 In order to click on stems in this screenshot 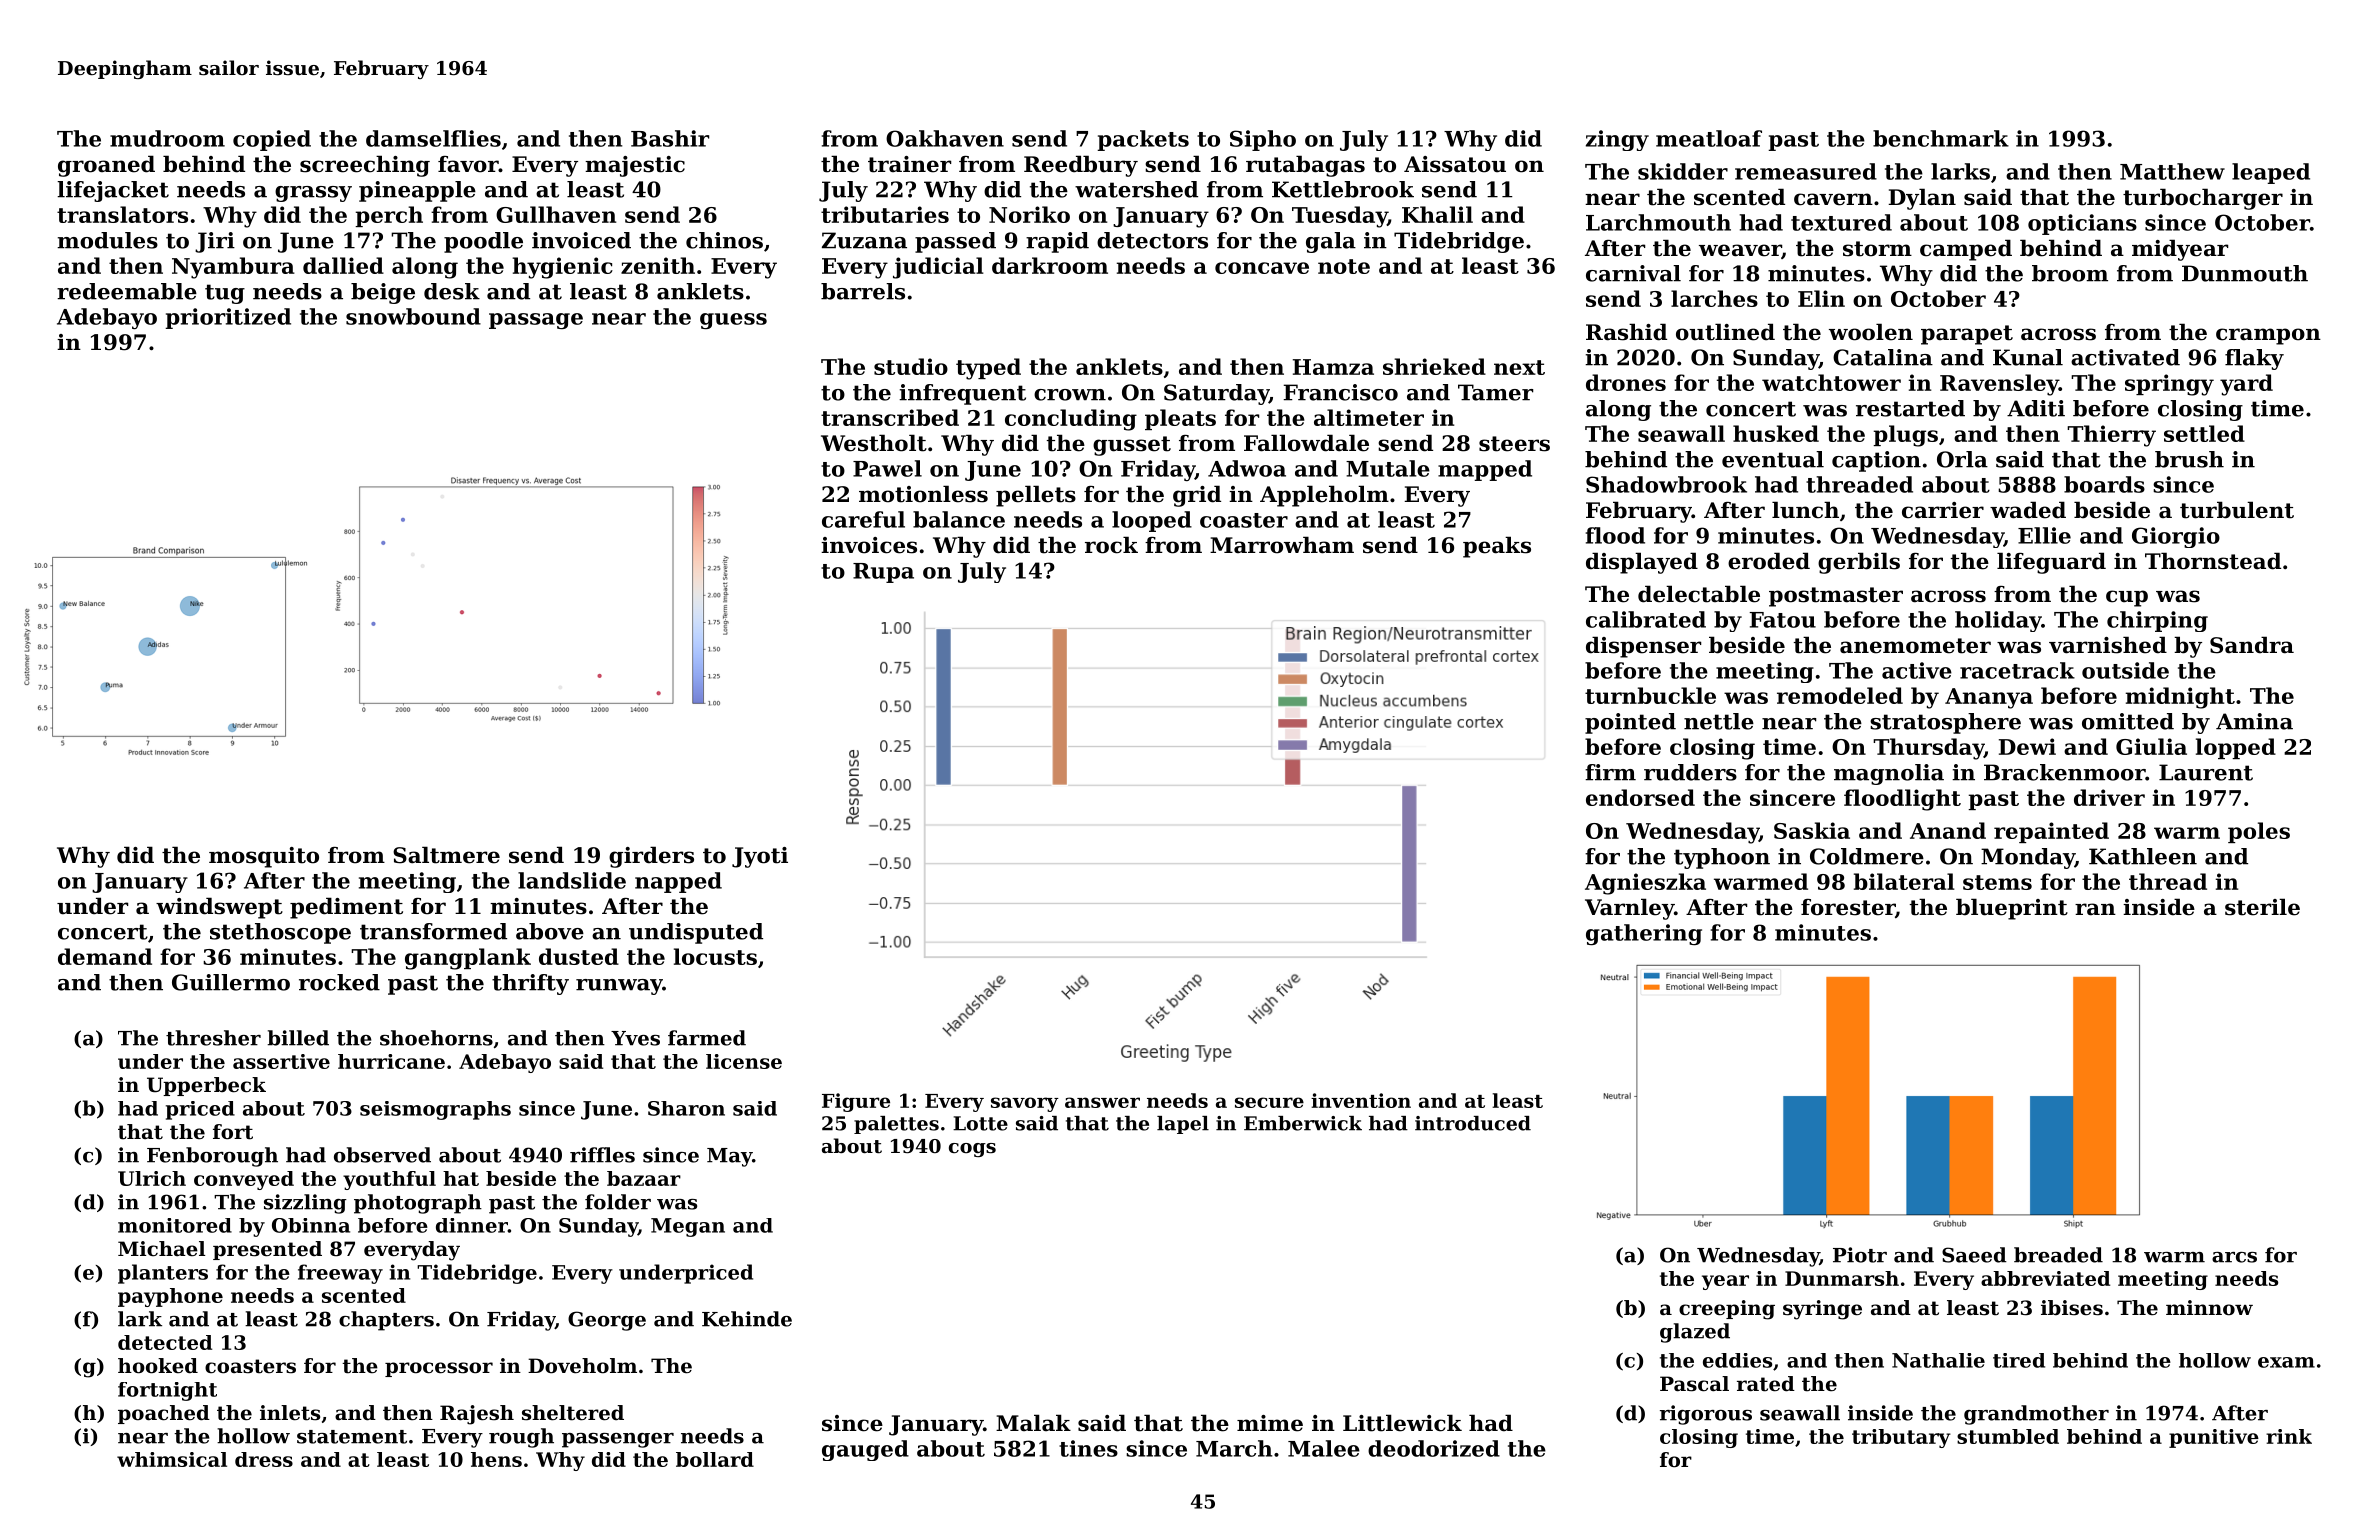, I will do `click(1997, 882)`.
